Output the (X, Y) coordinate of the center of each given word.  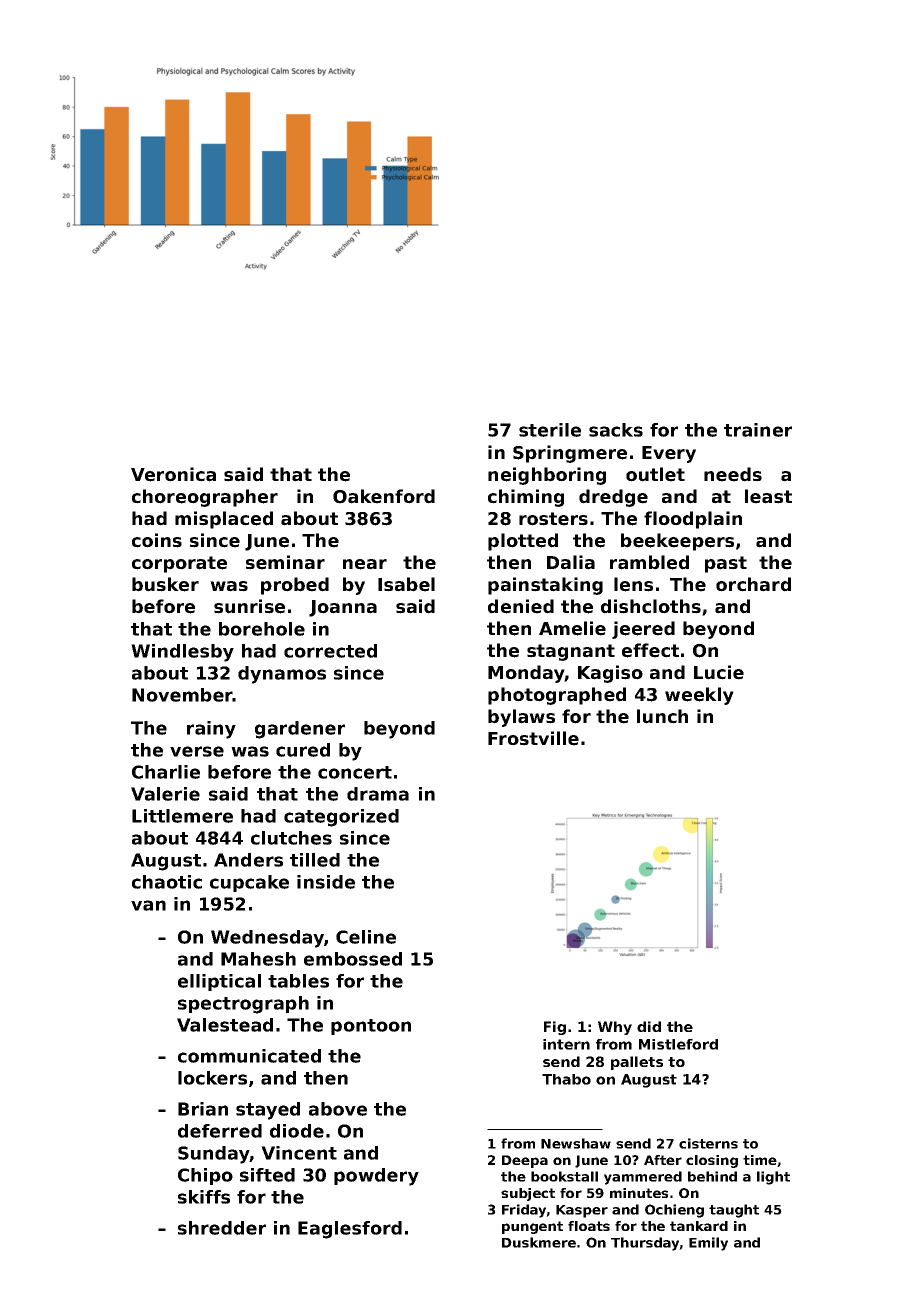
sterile (550, 430)
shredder (222, 1228)
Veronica (173, 474)
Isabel (406, 584)
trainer (758, 430)
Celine (366, 937)
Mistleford (678, 1044)
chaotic (167, 882)
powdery (376, 1177)
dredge (613, 498)
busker (165, 584)
